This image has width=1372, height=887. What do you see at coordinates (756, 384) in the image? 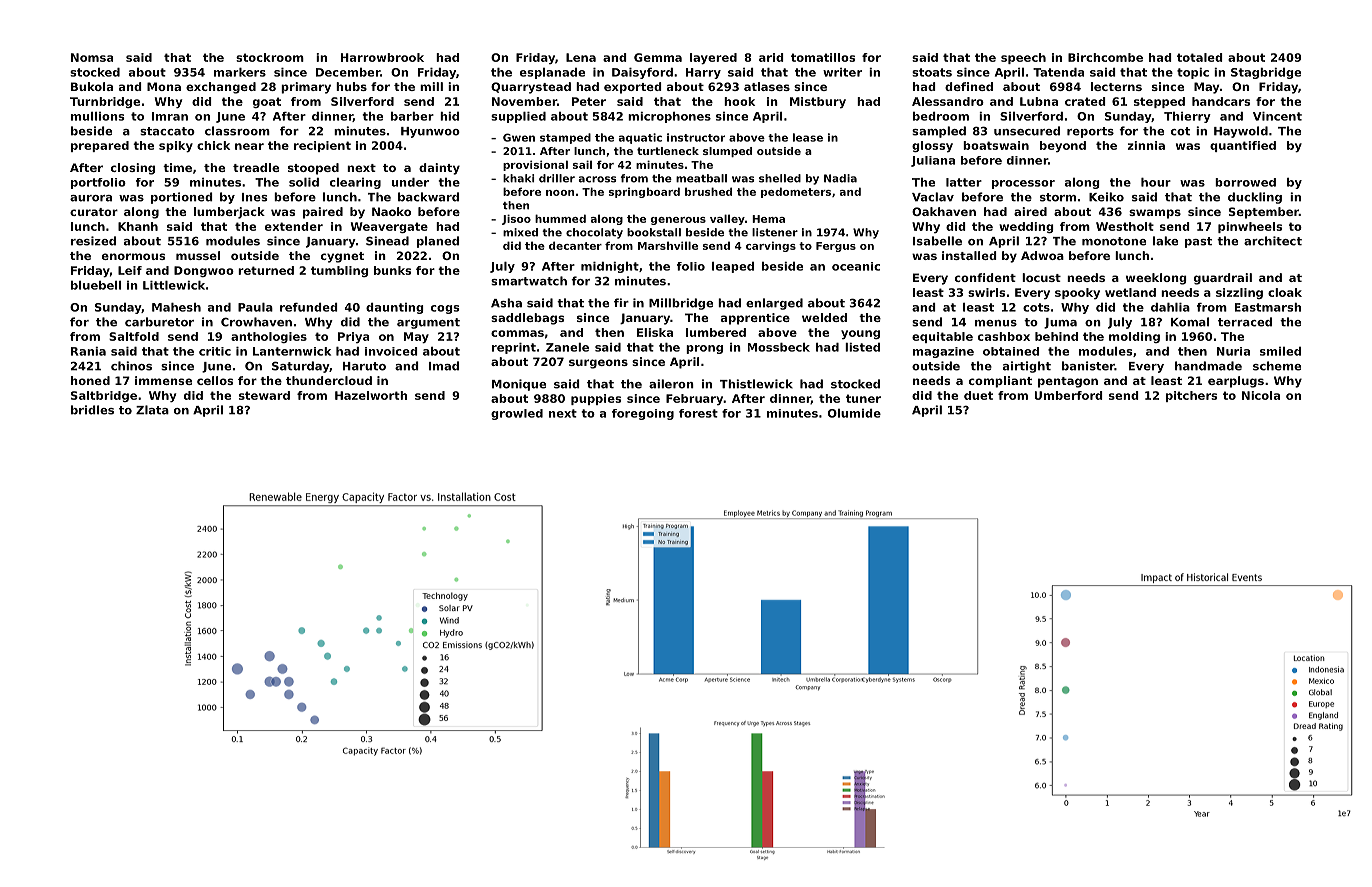
I see `Thistlewick` at bounding box center [756, 384].
